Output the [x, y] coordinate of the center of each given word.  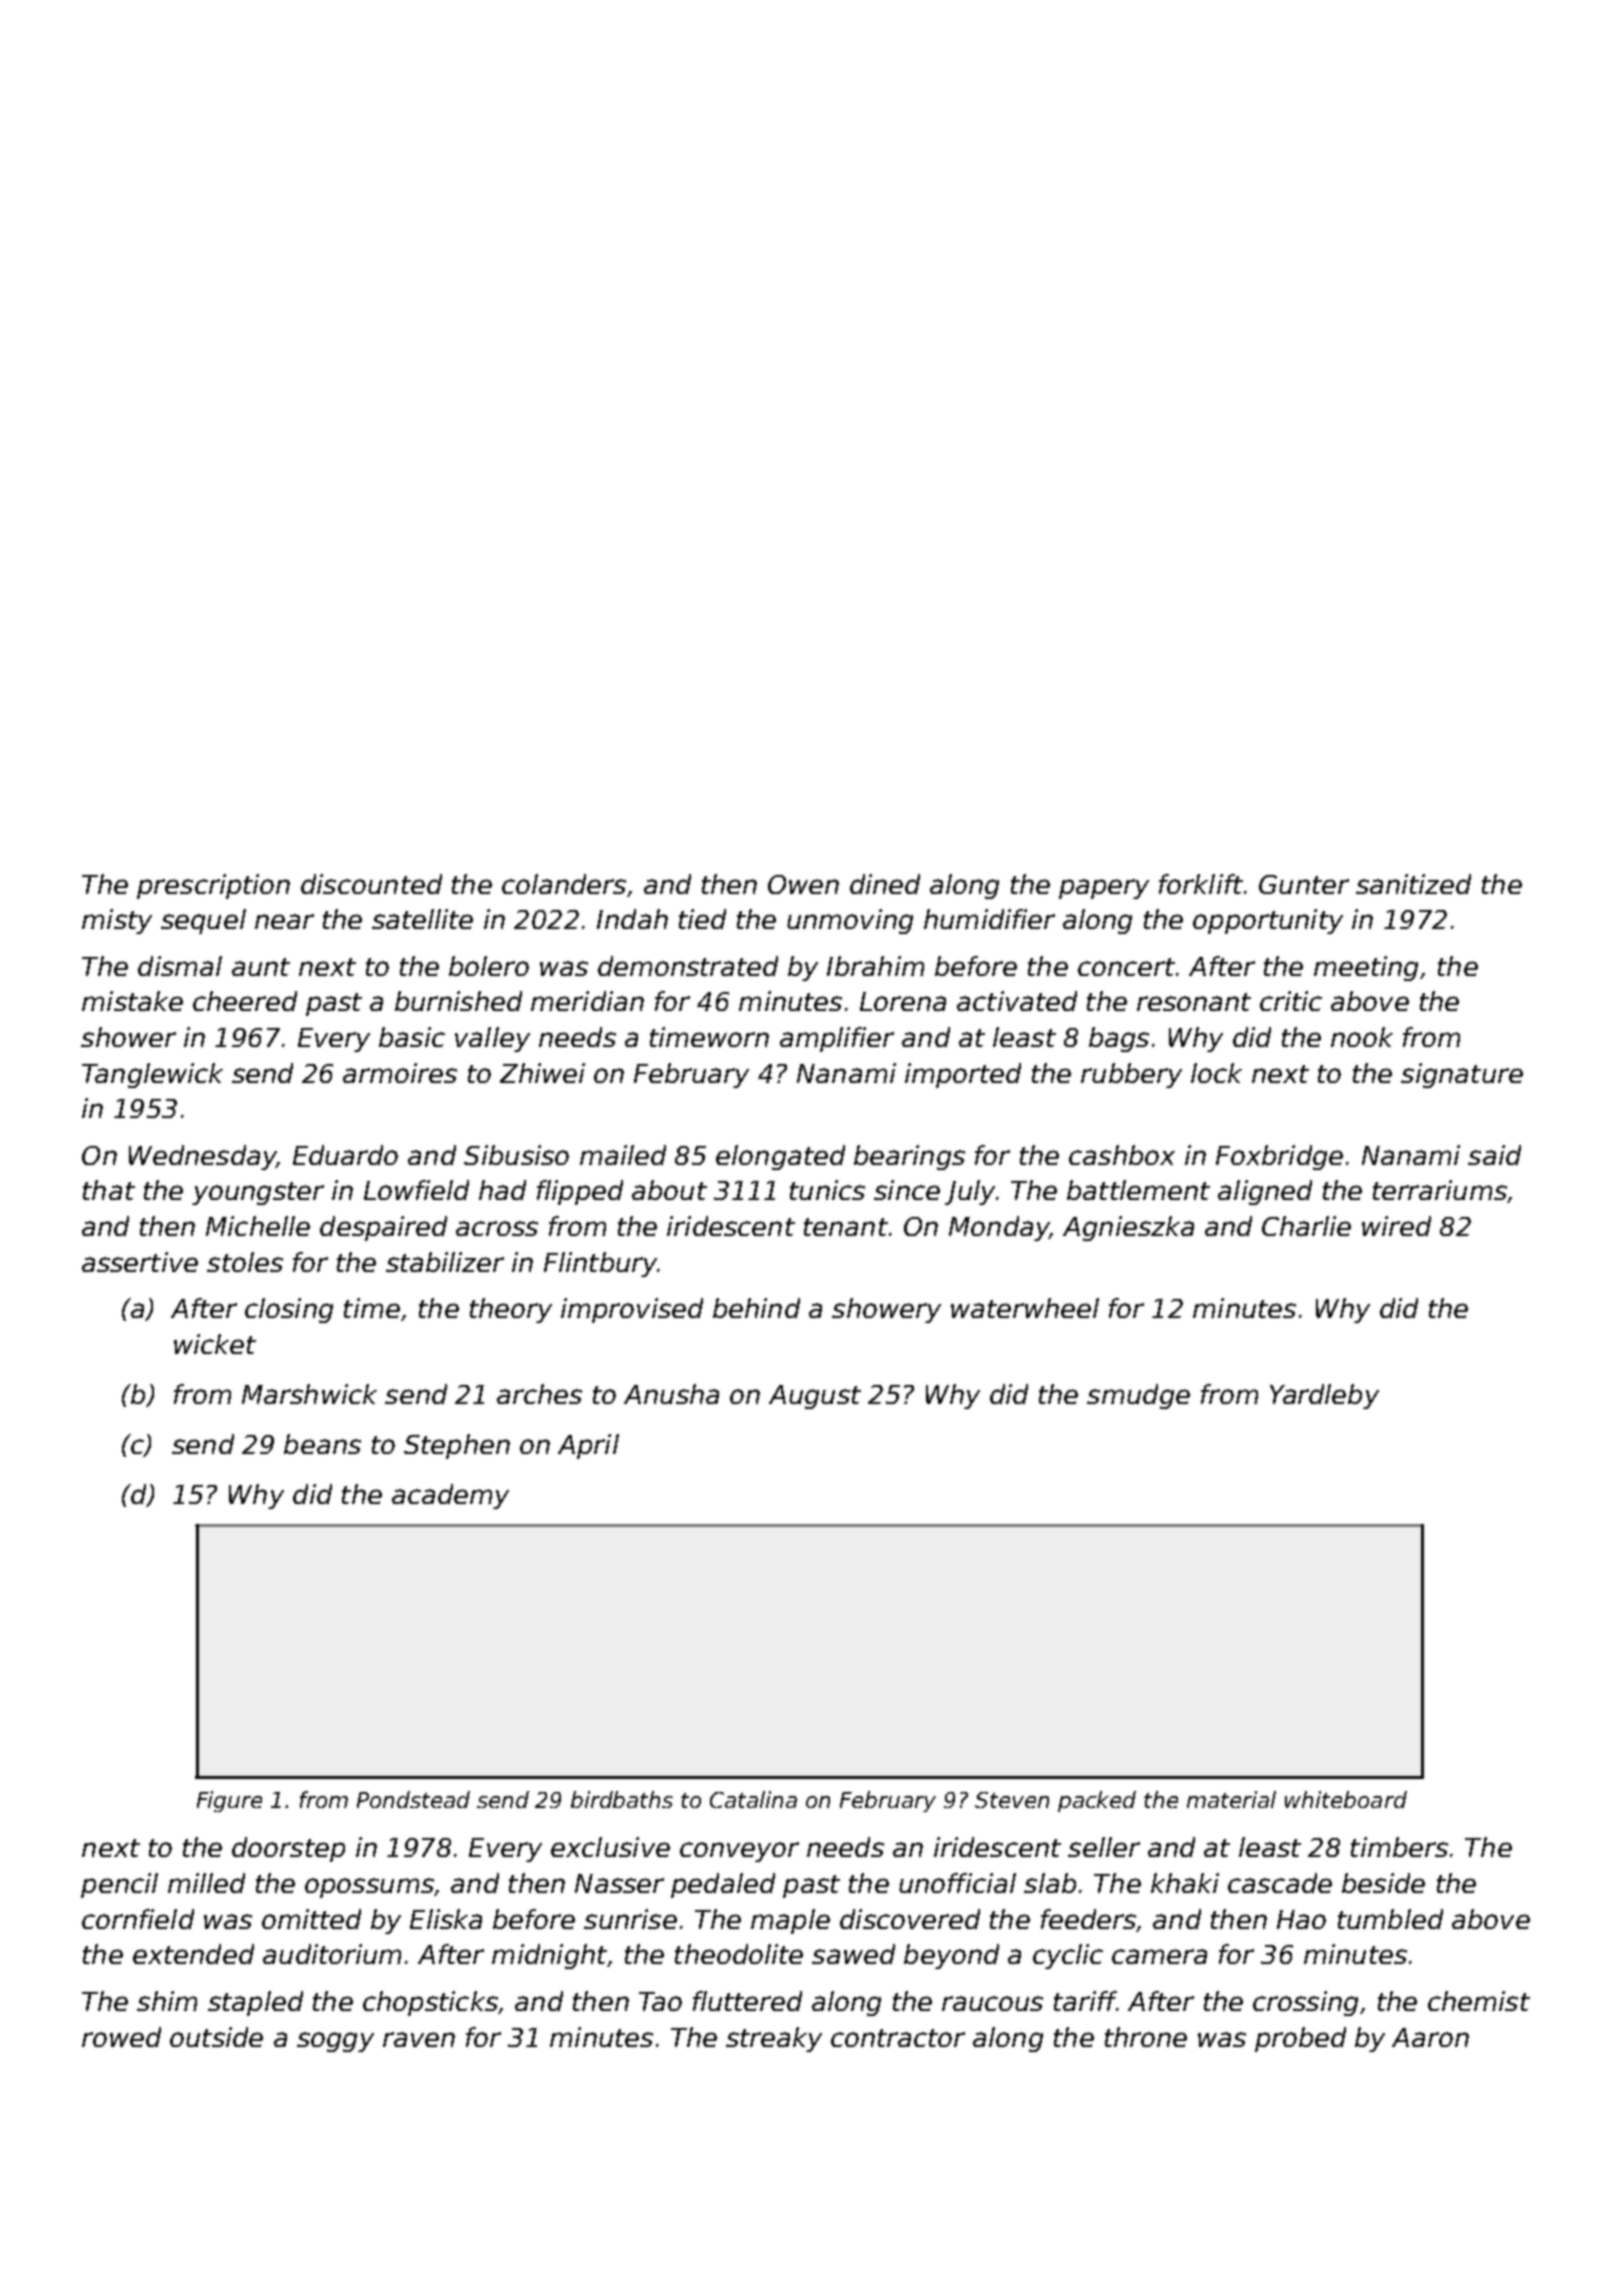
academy [450, 1496]
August [815, 1397]
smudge [1138, 1396]
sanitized [1413, 884]
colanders [564, 884]
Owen [803, 884]
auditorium [332, 1954]
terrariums [1440, 1190]
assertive [140, 1262]
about [669, 1190]
